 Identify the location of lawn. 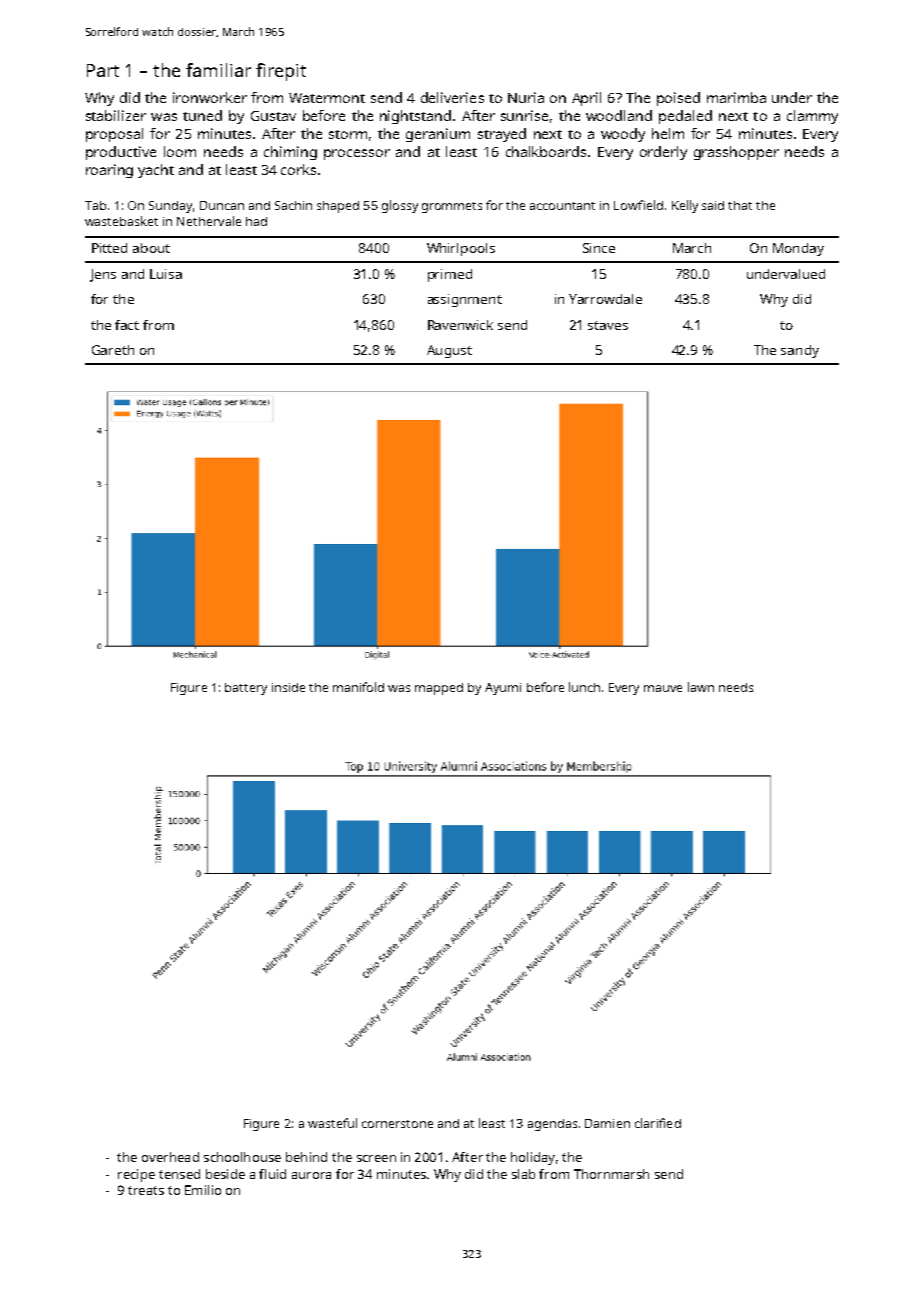
(701, 687).
